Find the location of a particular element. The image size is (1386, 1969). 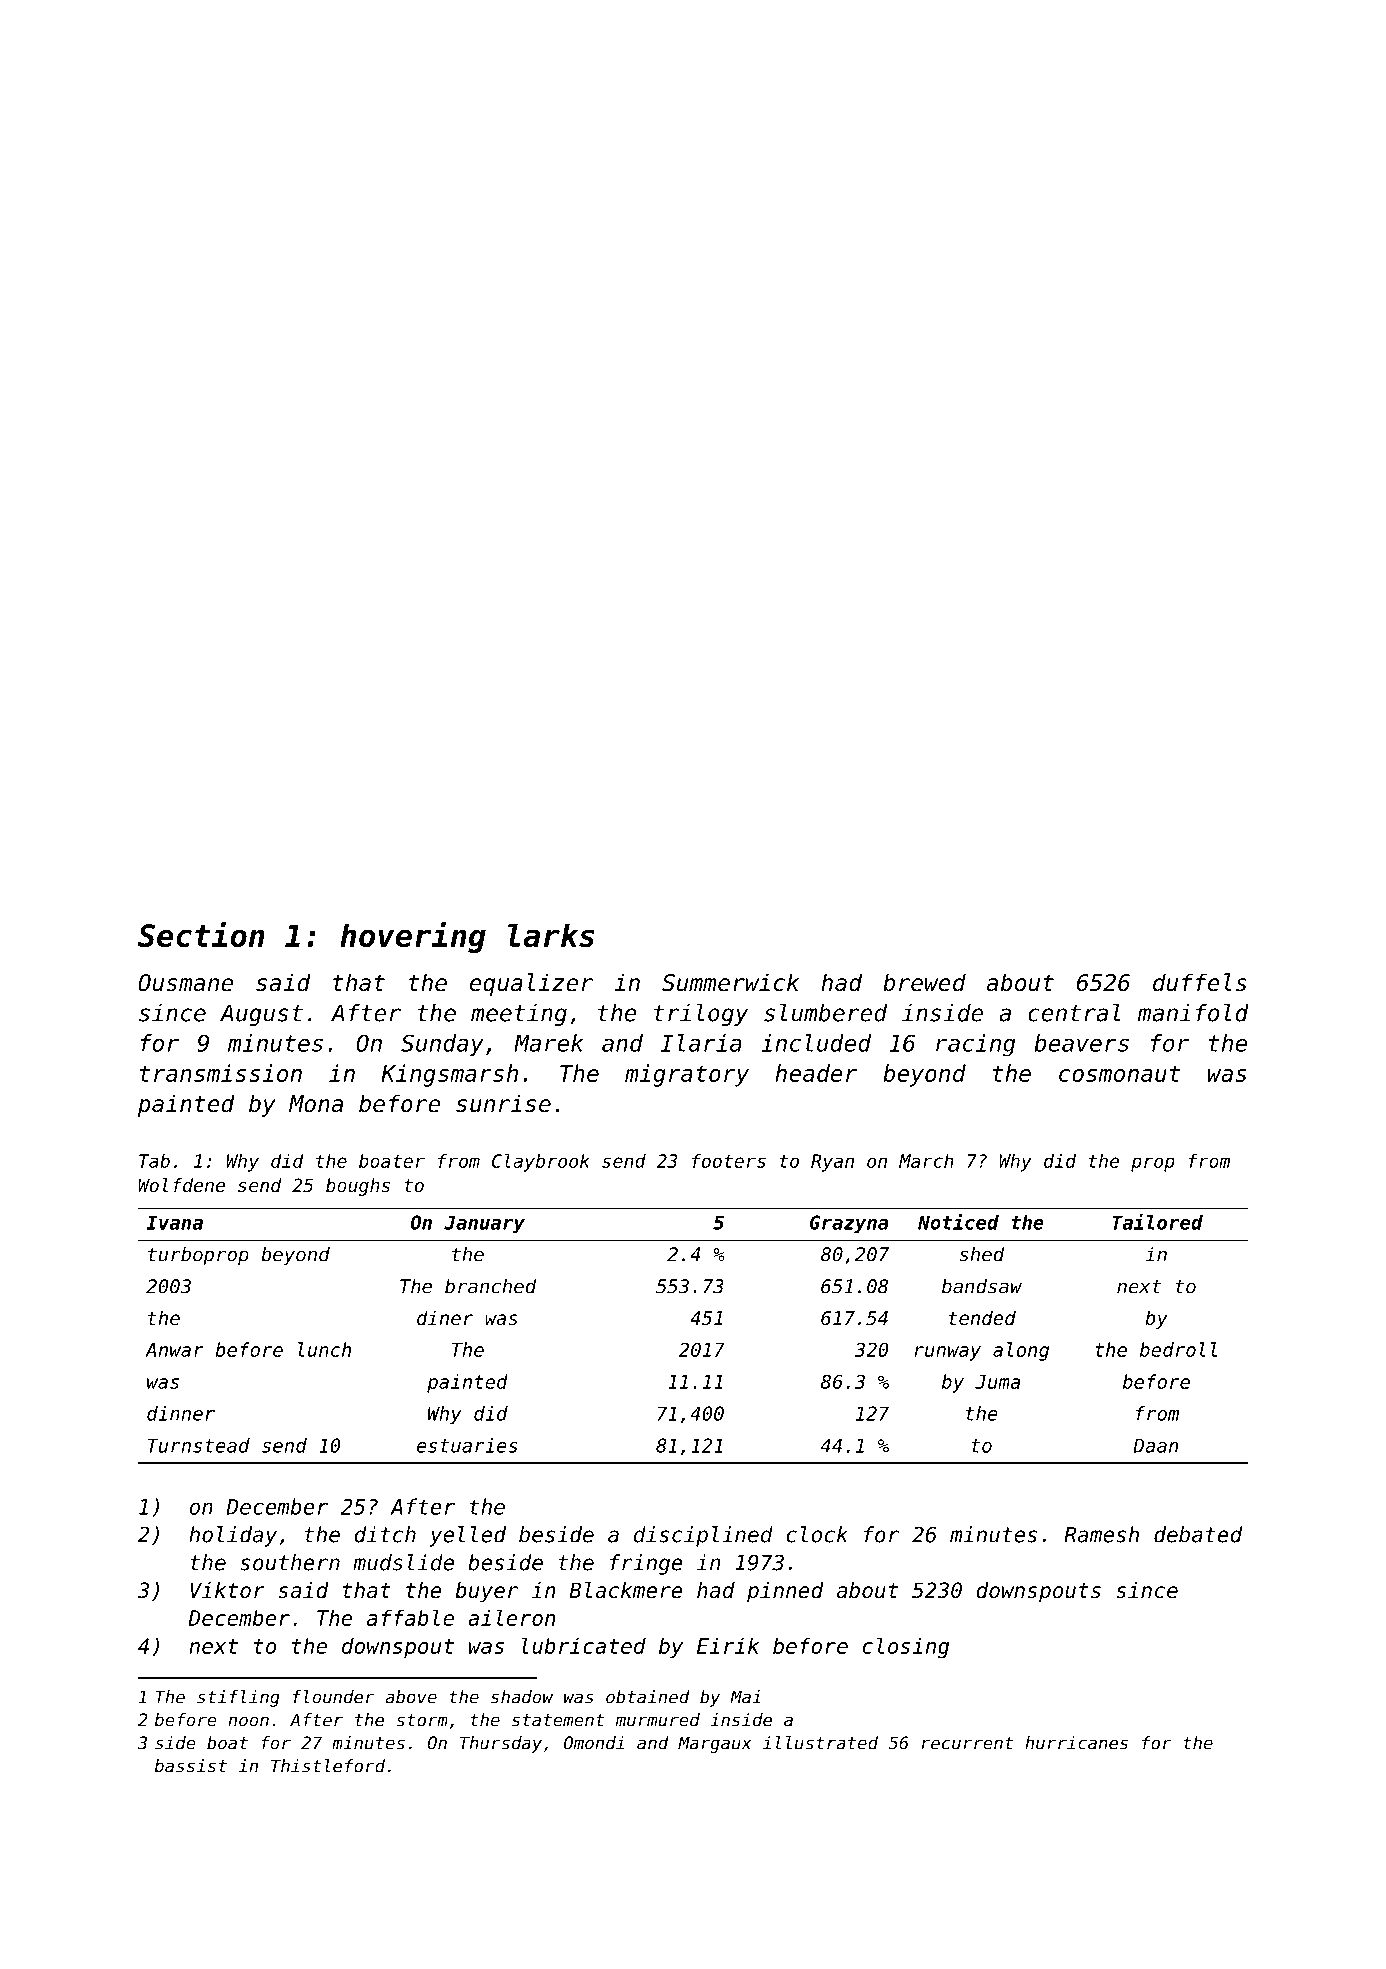

racing is located at coordinates (975, 1045).
